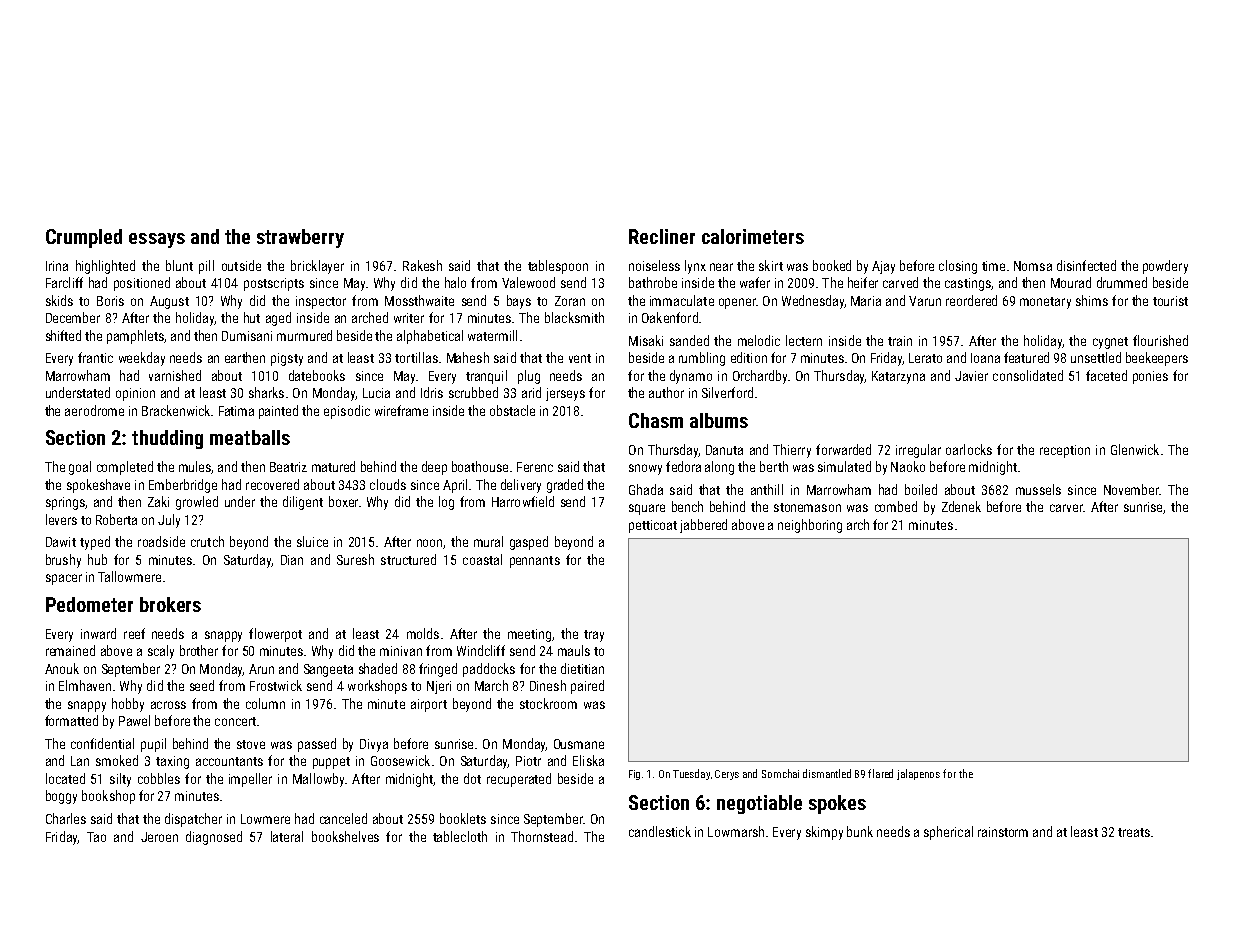 This image has width=1233, height=952. Describe the element at coordinates (918, 774) in the image. I see `jalapenos` at that location.
